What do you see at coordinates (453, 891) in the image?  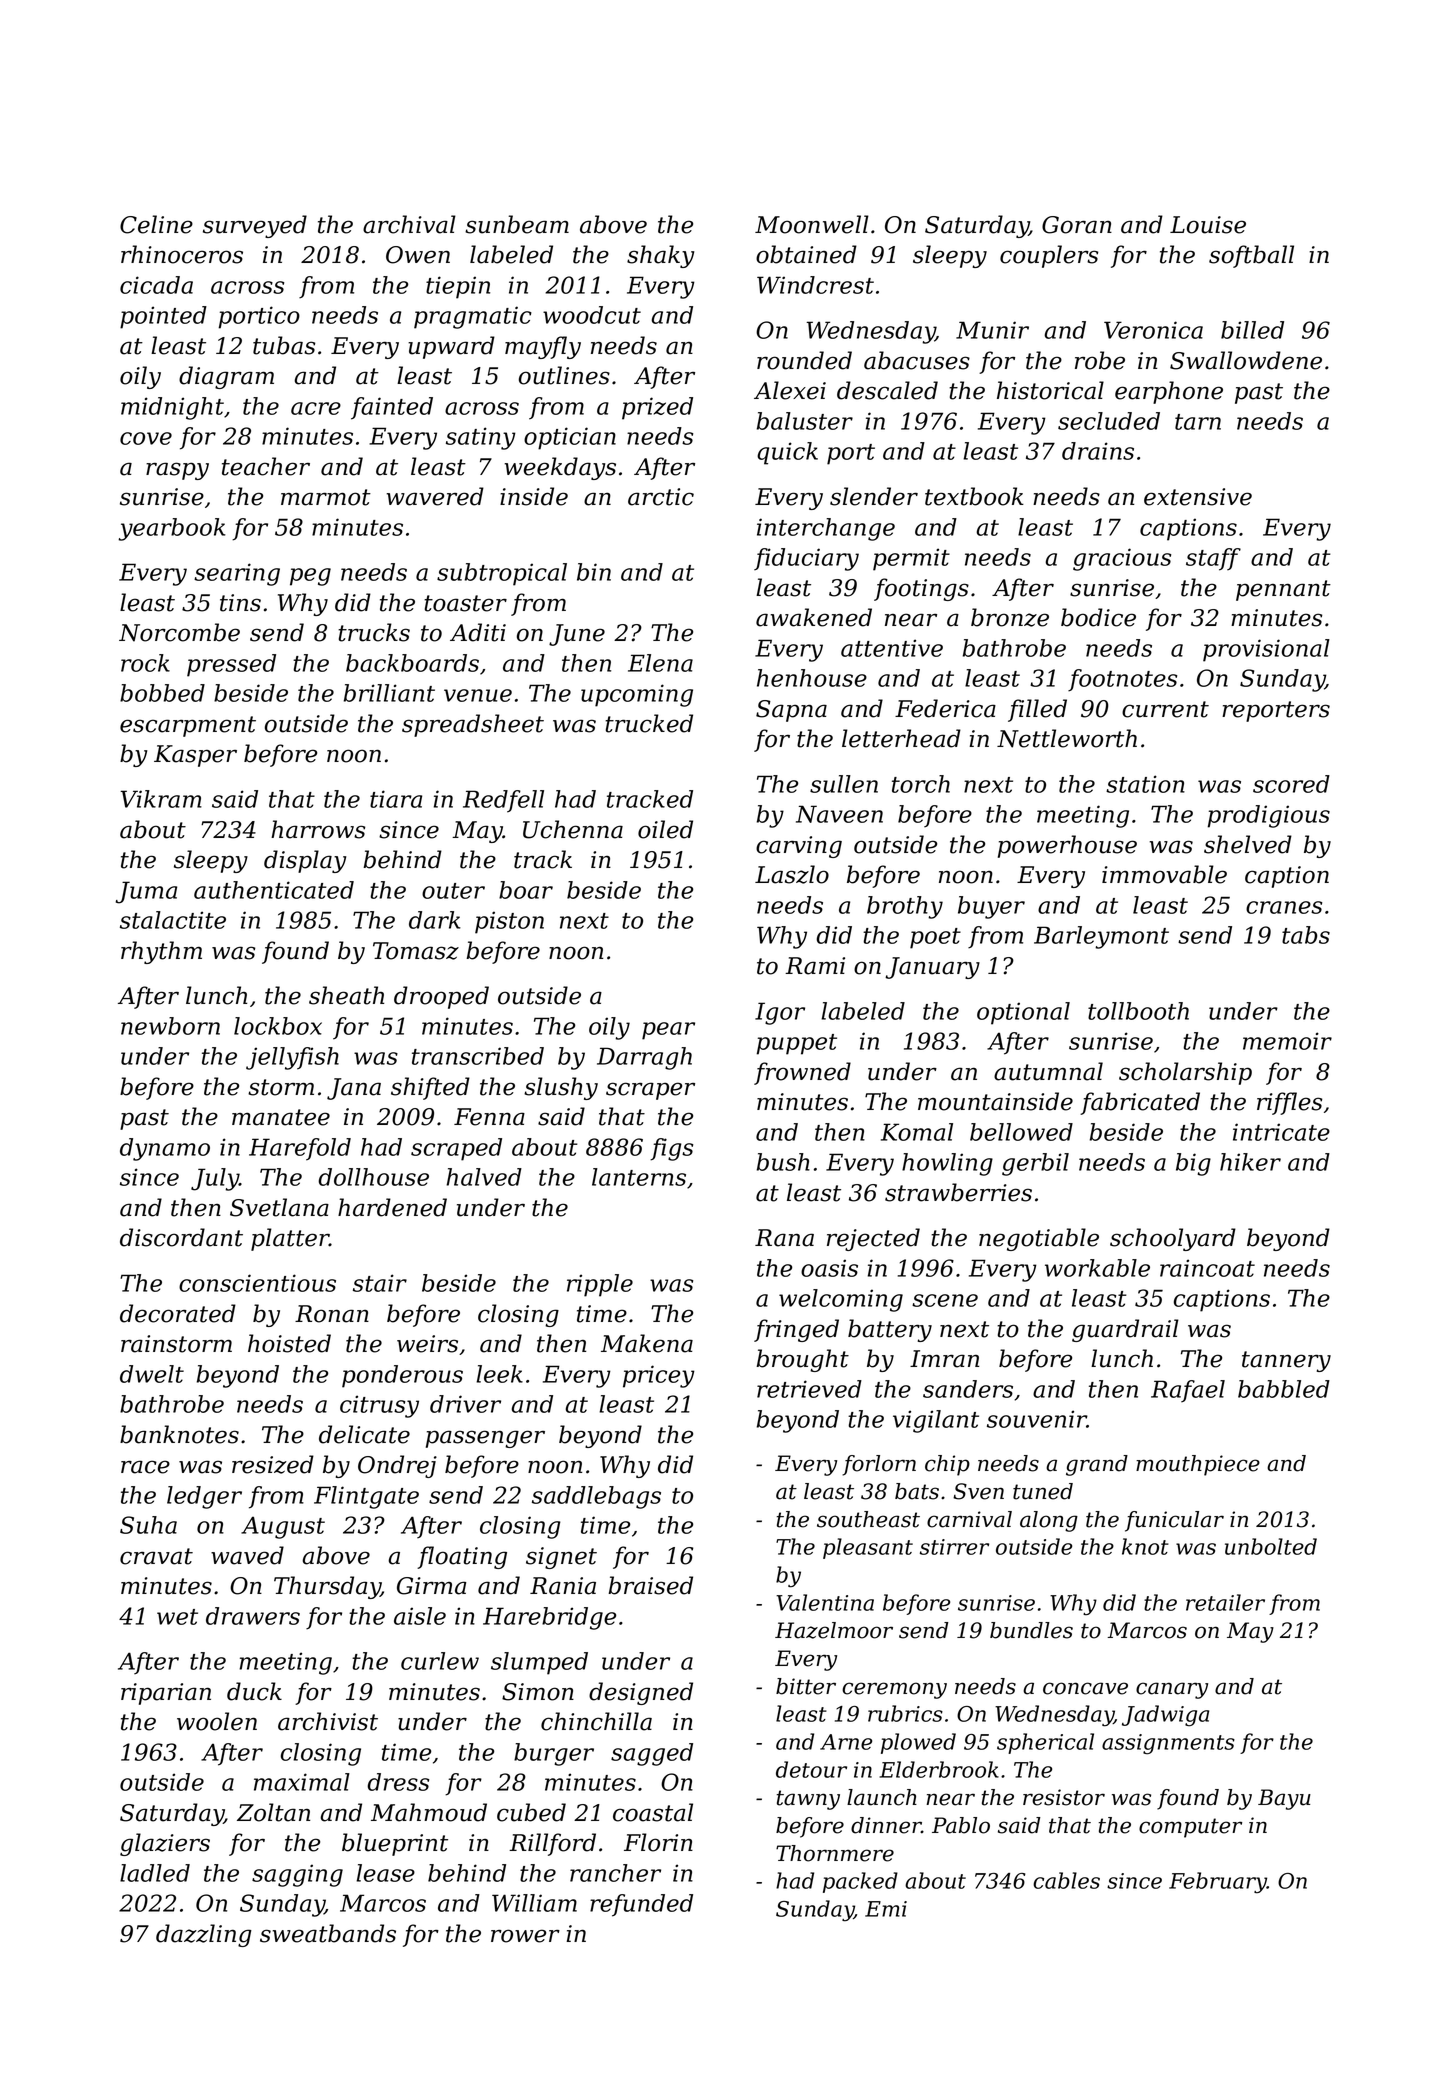 I see `outer` at bounding box center [453, 891].
